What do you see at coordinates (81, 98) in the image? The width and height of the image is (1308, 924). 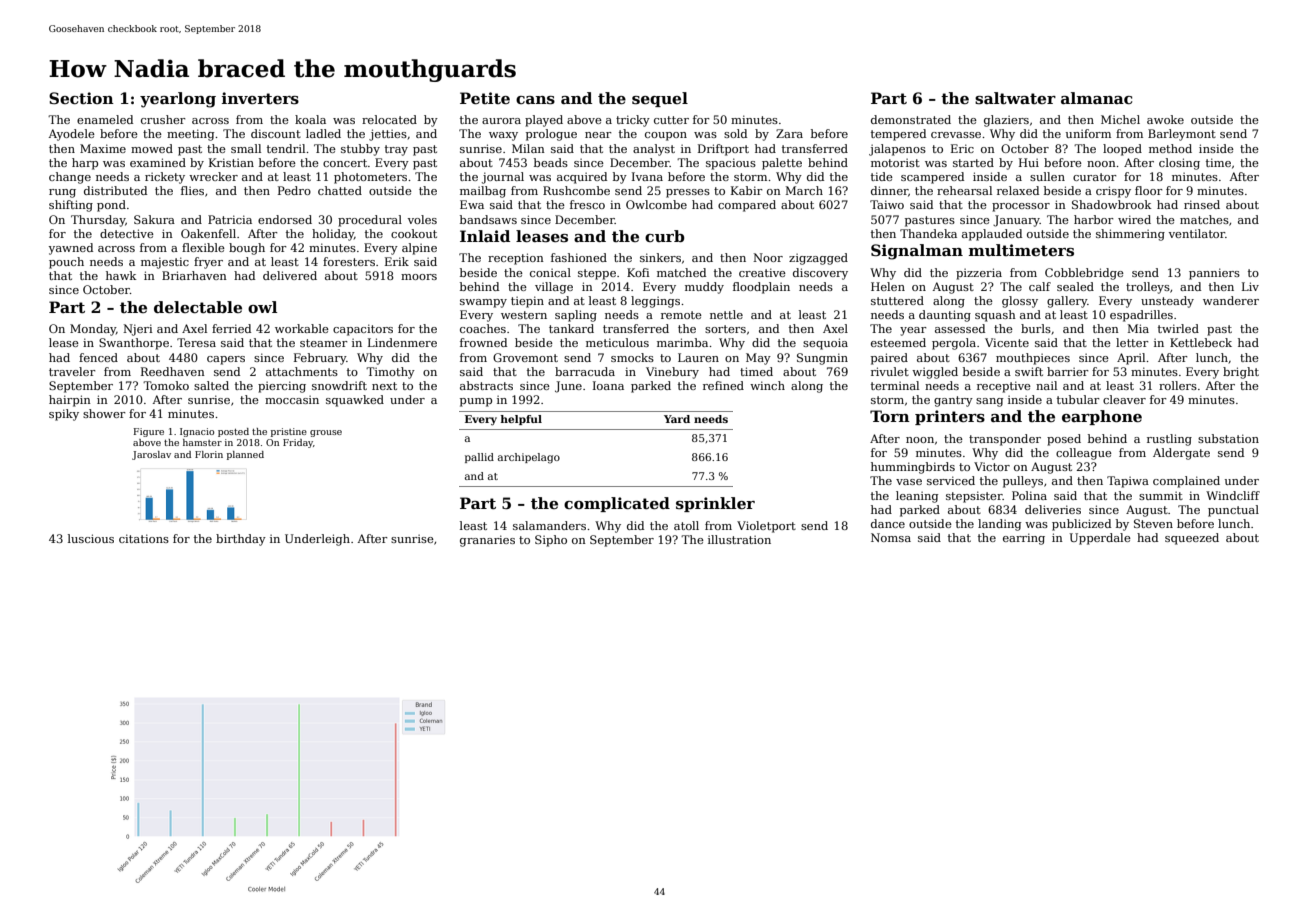 I see `Section` at bounding box center [81, 98].
